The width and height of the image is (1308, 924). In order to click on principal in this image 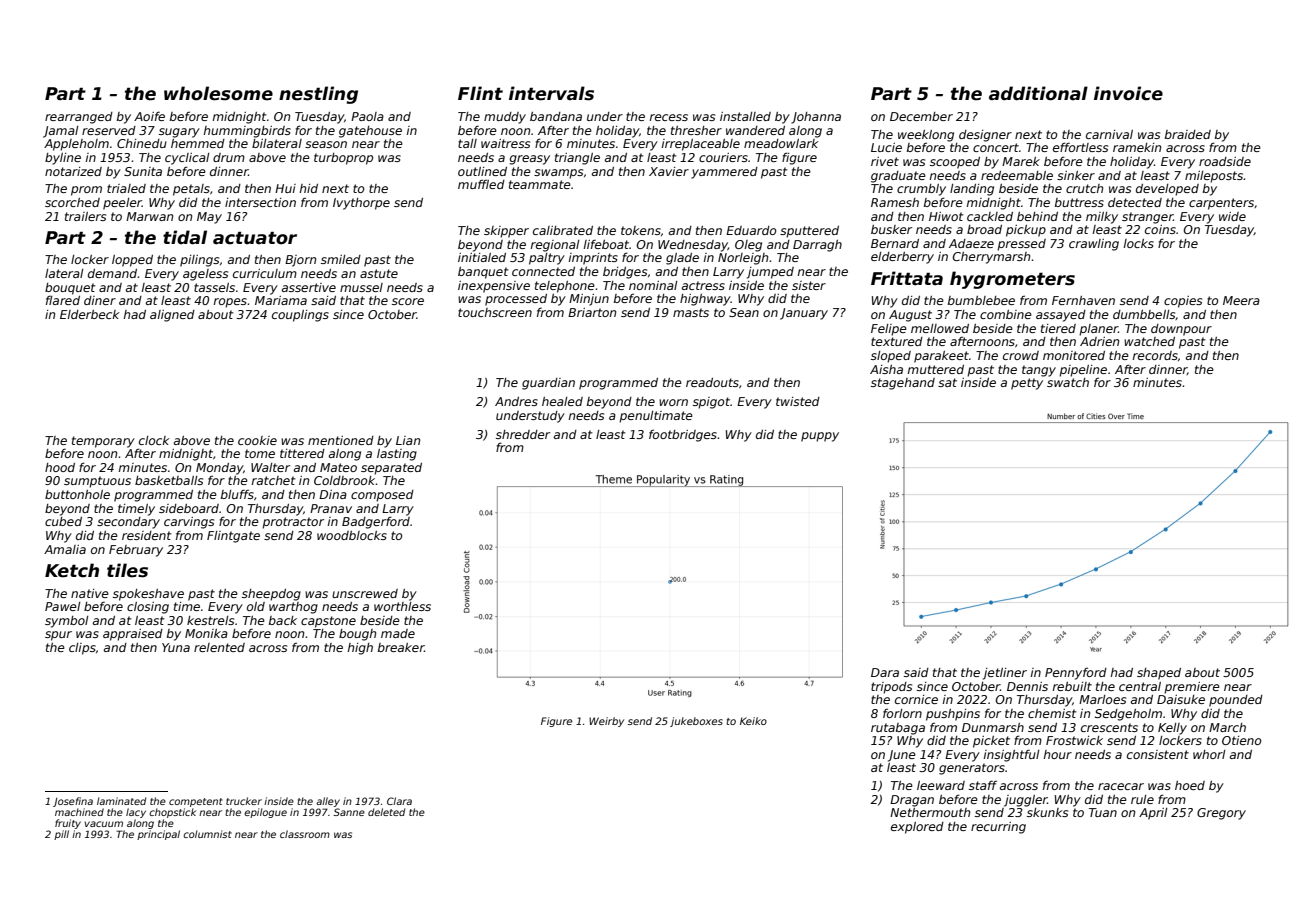, I will do `click(158, 835)`.
